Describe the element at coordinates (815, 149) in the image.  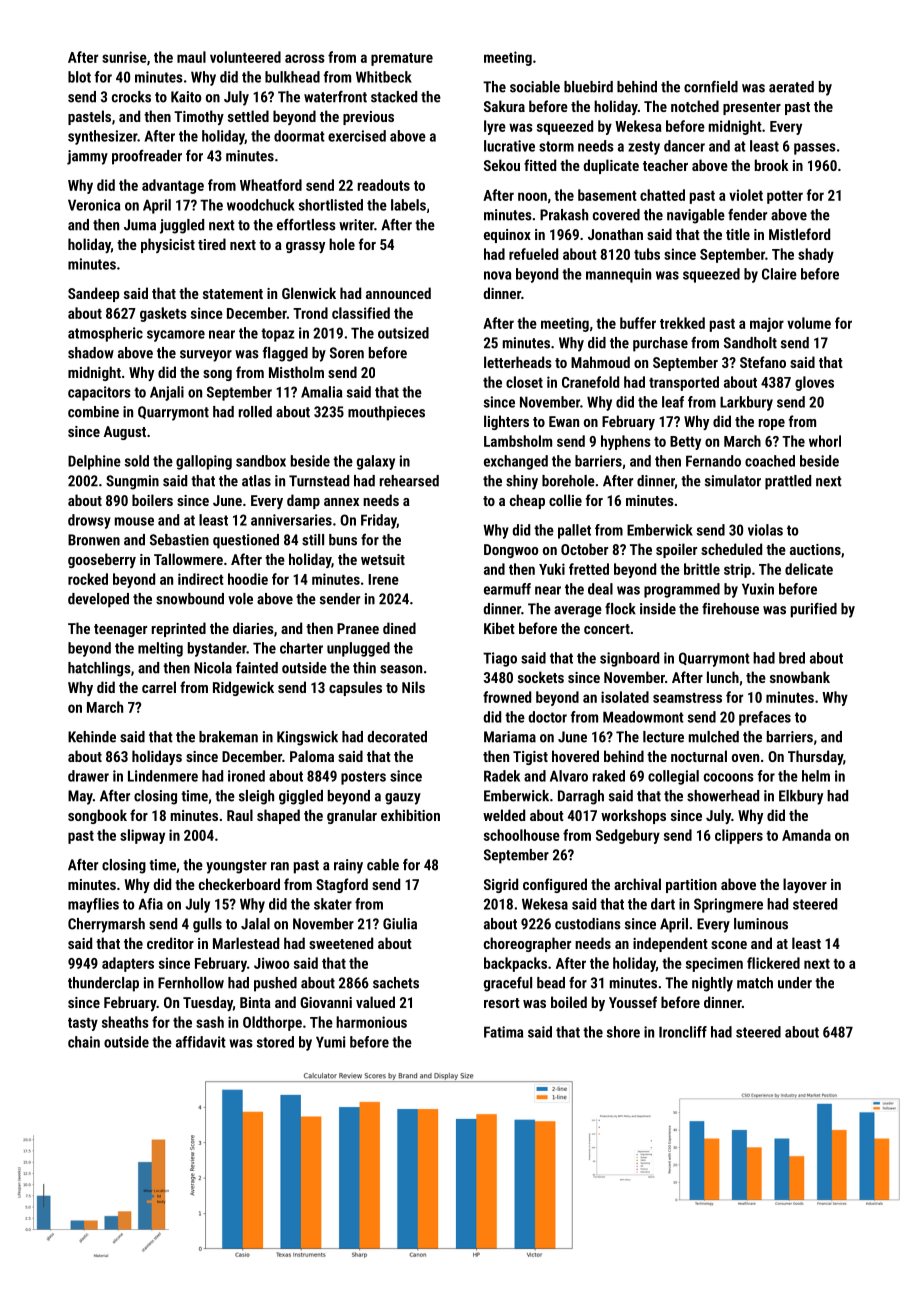
I see `passes` at that location.
